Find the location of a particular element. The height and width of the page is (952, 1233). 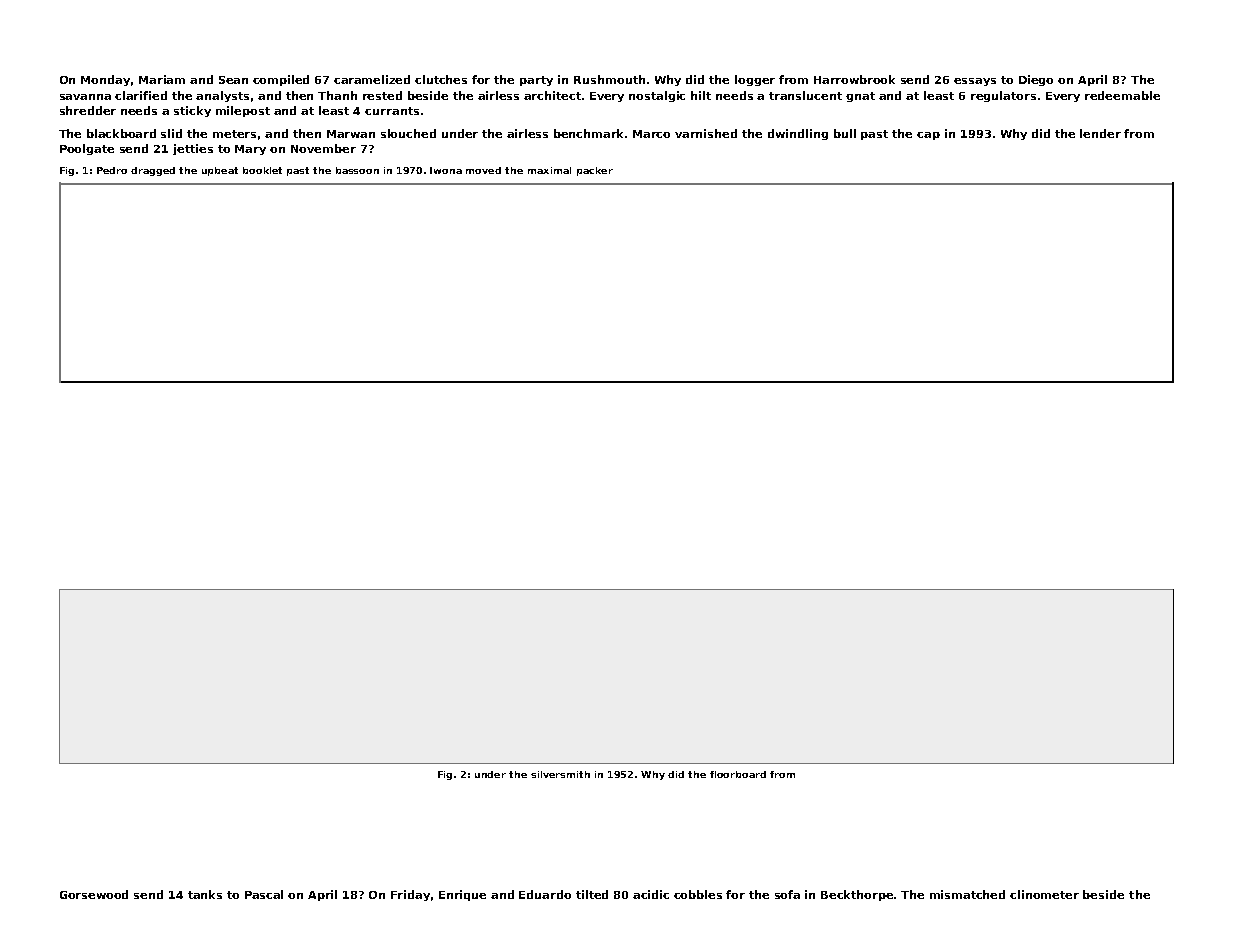

Diego is located at coordinates (1036, 80).
